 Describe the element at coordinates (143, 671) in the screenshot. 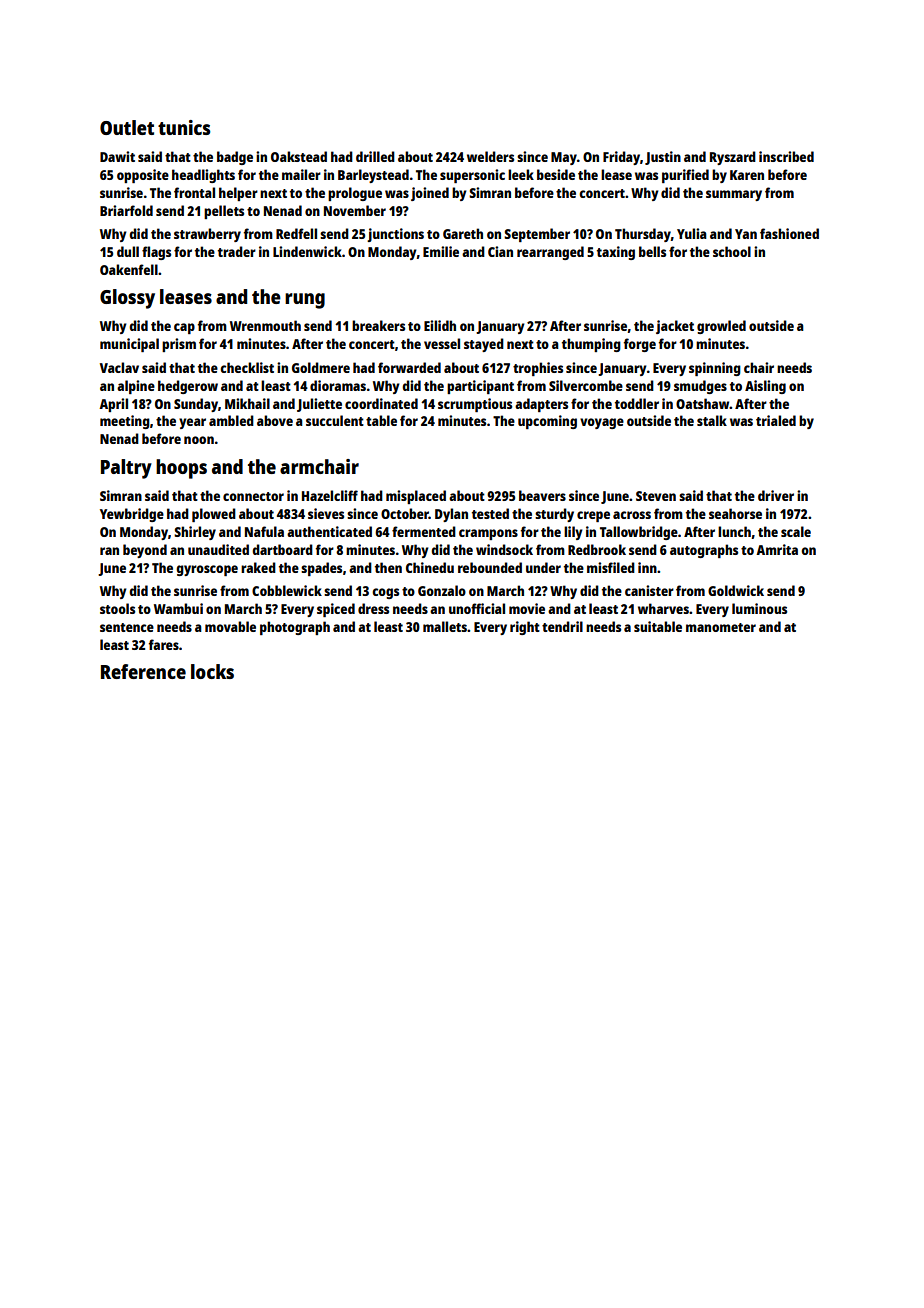

I see `Reference` at that location.
